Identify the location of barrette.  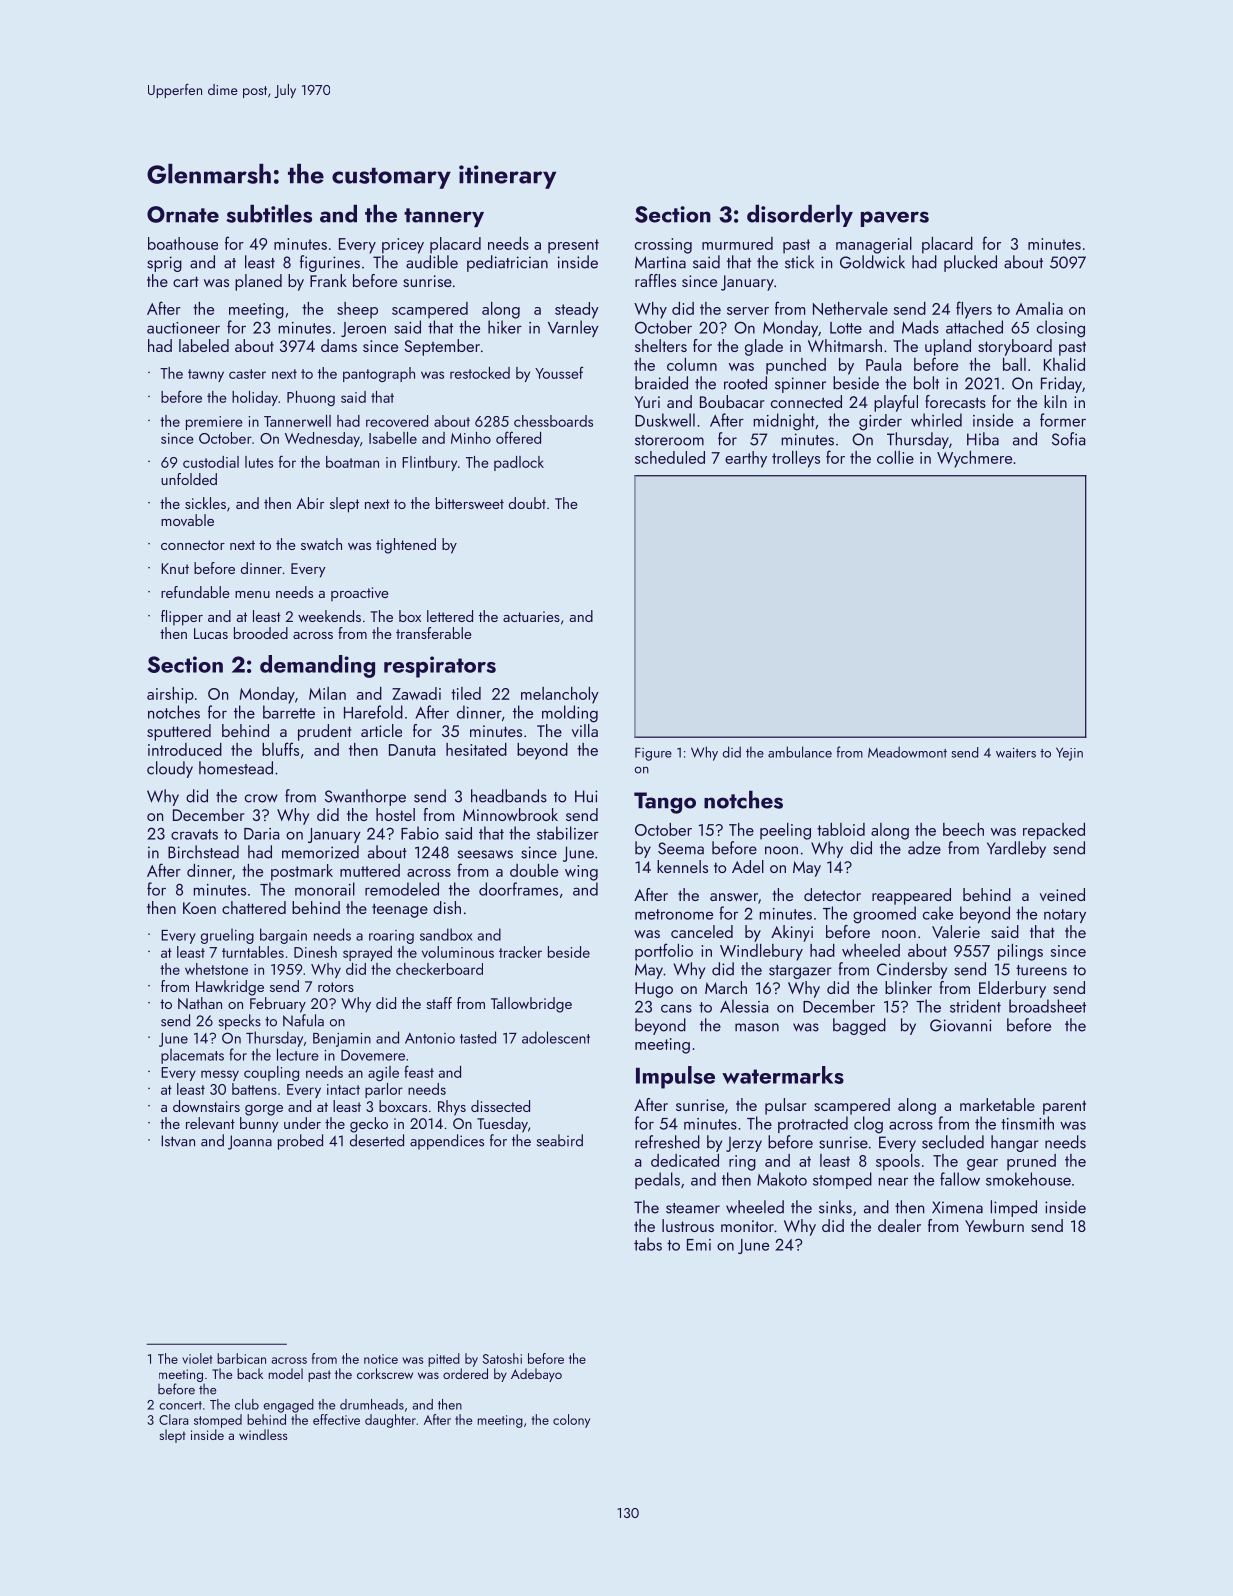
(289, 712).
